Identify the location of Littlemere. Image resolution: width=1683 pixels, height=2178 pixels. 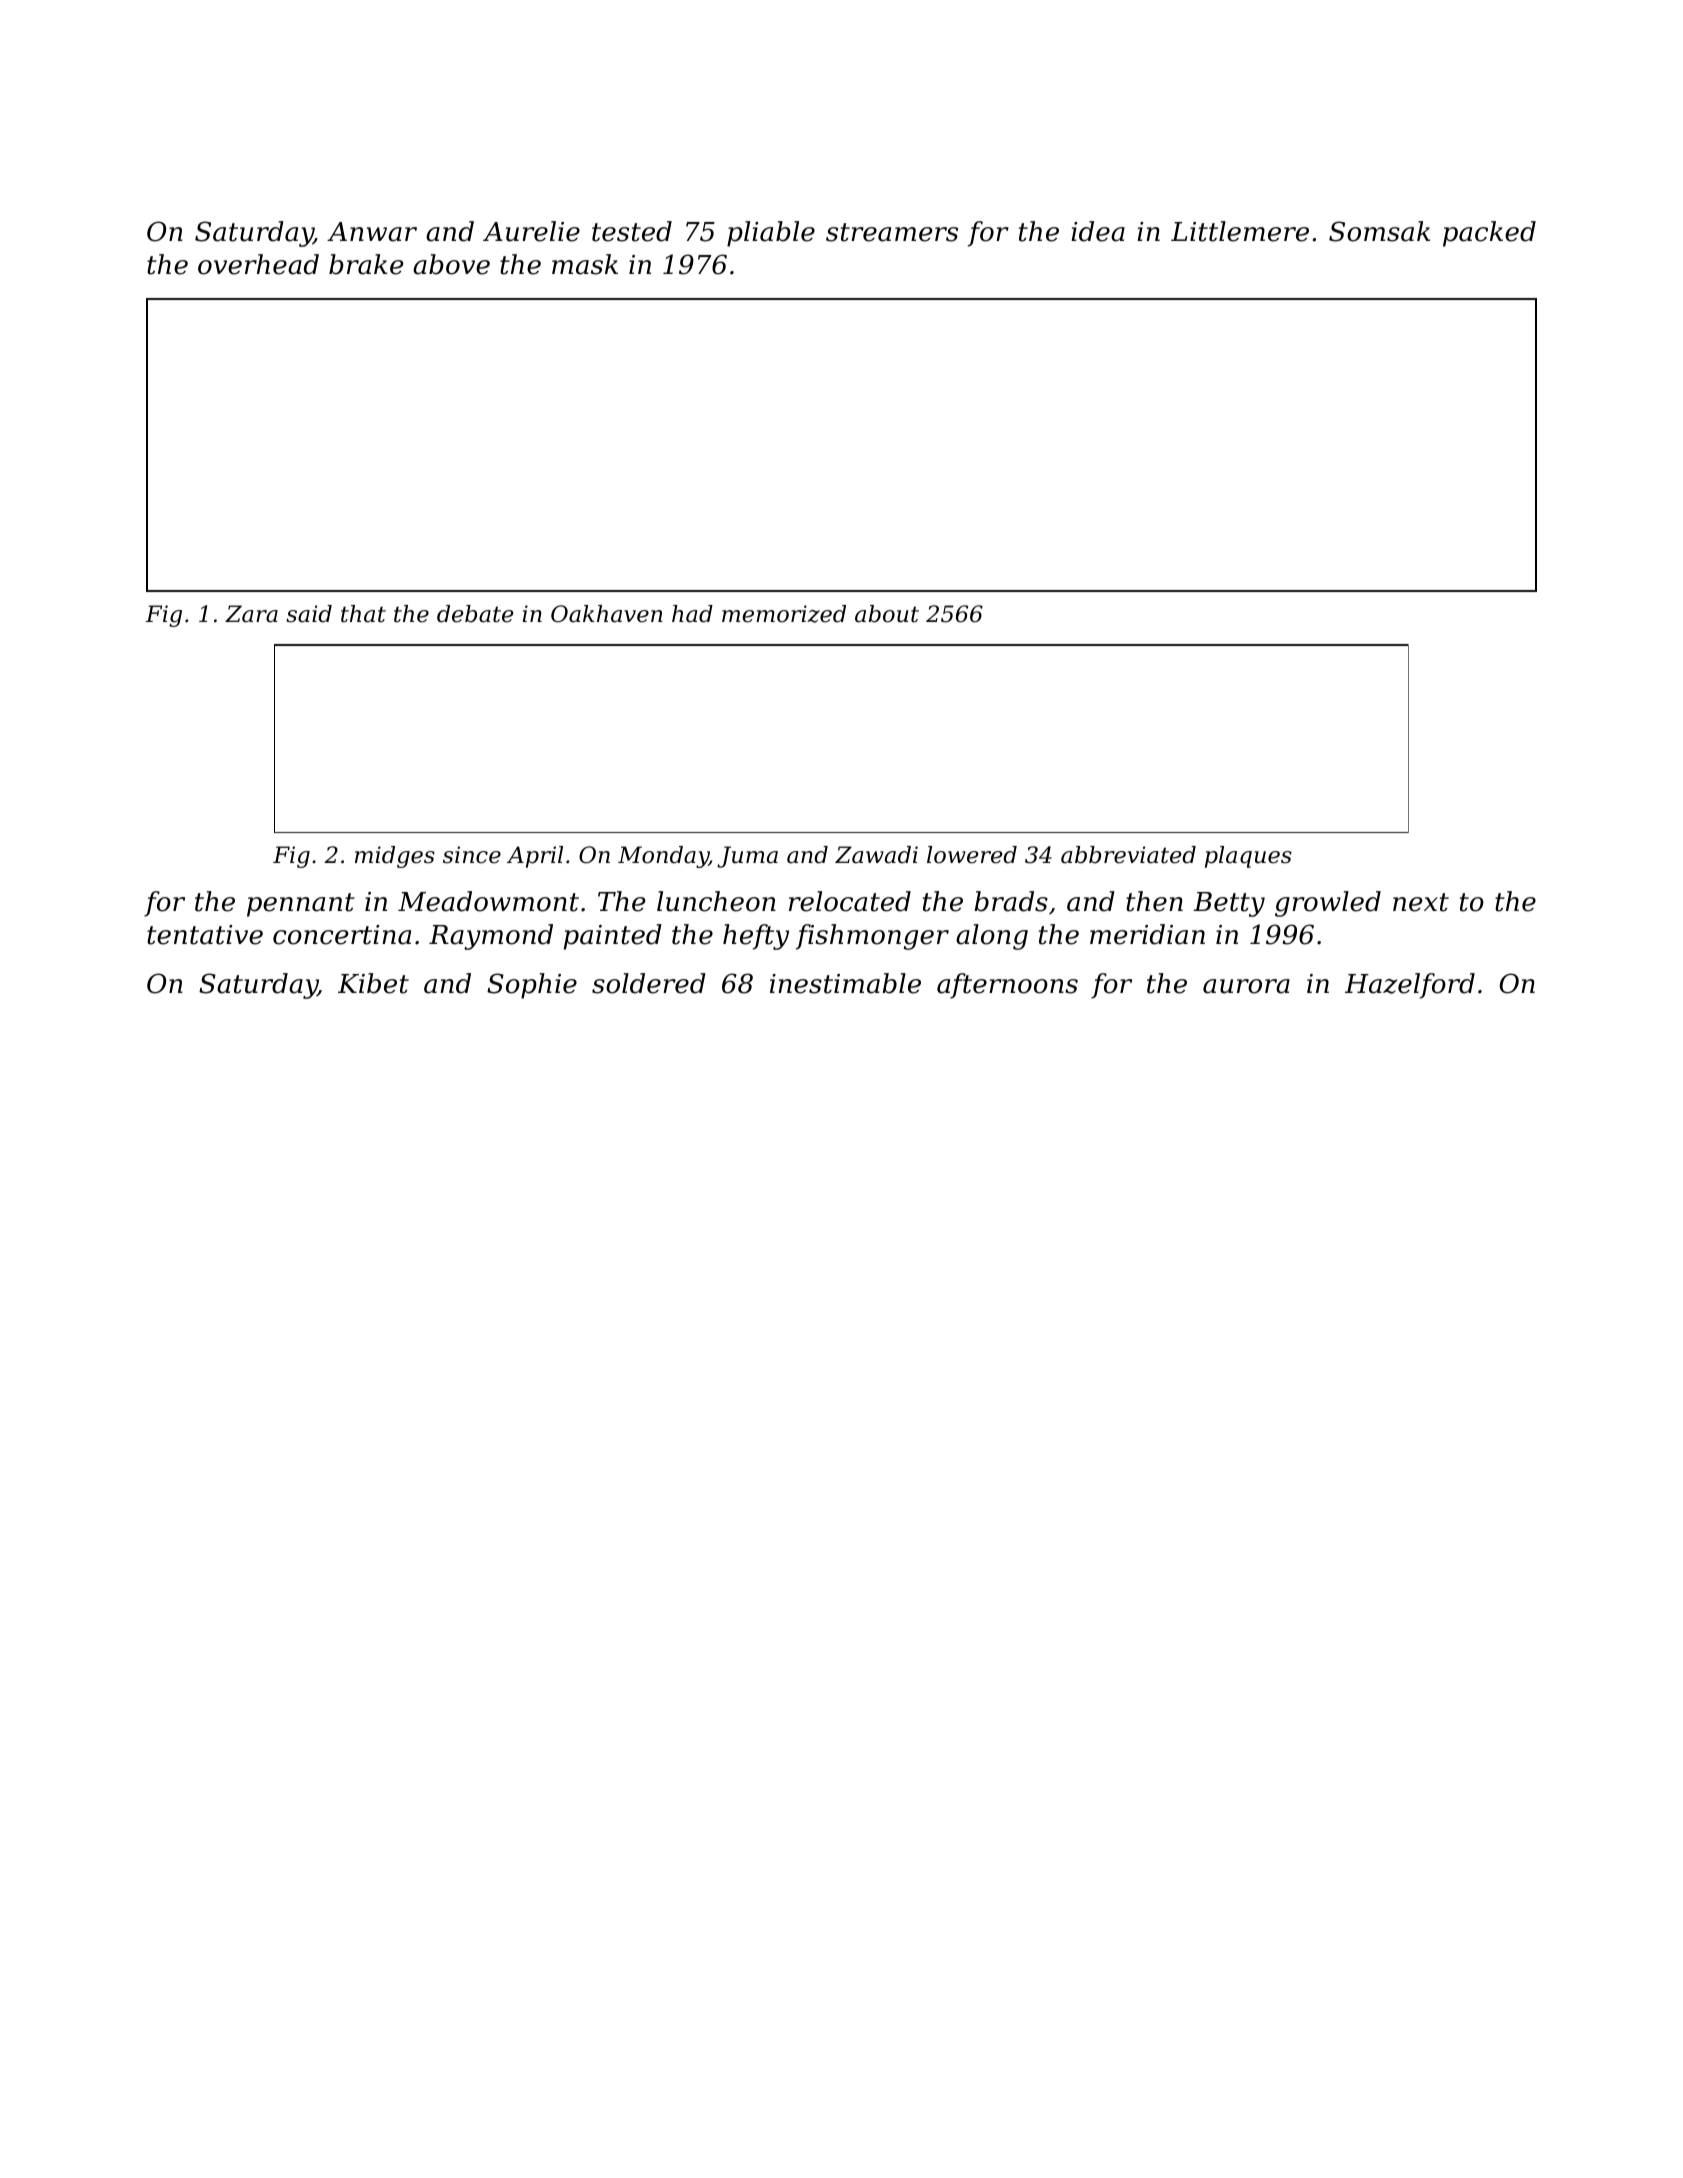
(1240, 231).
